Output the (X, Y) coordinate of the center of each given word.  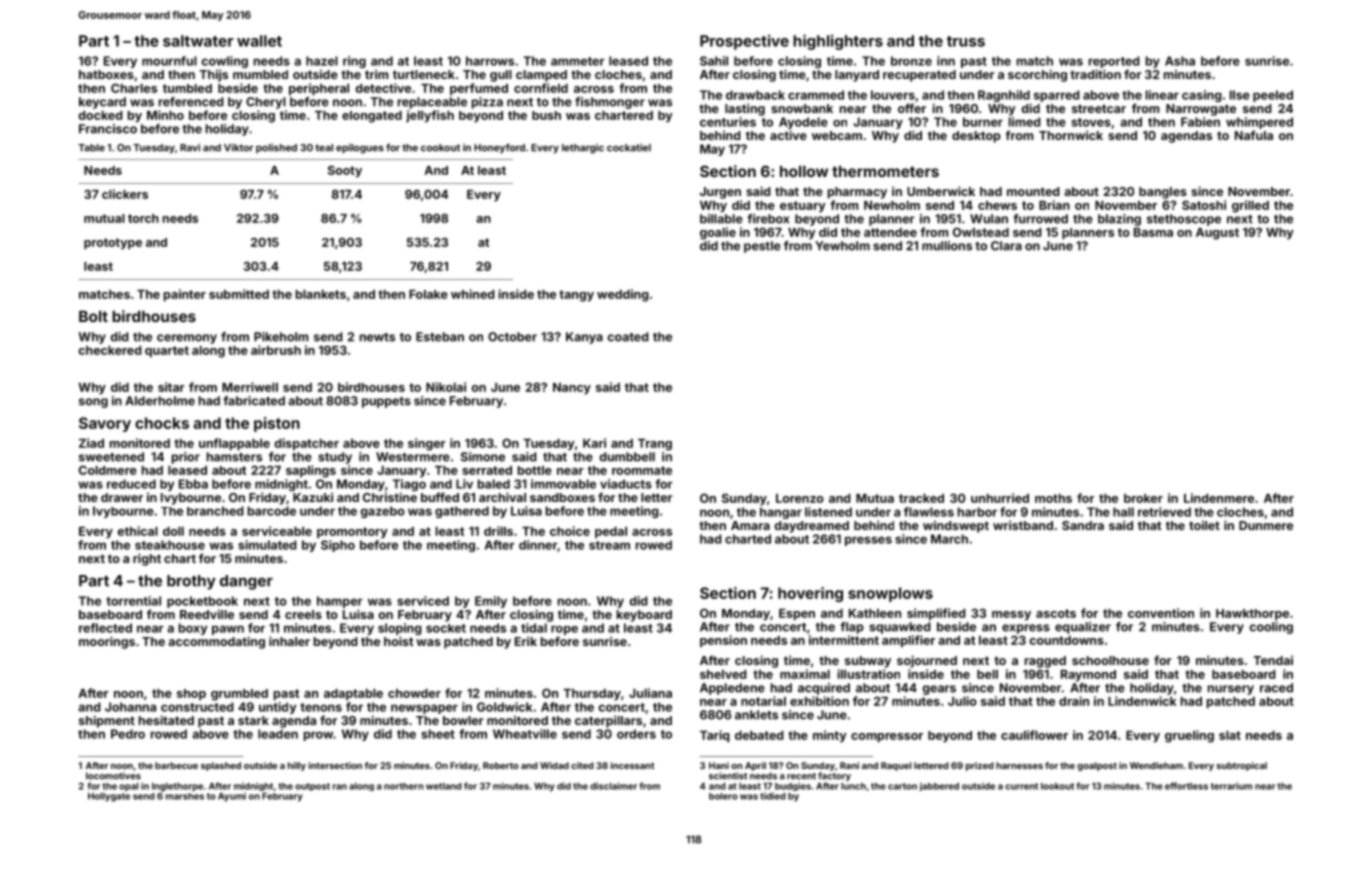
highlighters (838, 42)
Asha (1180, 61)
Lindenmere (1219, 498)
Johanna (130, 707)
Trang (655, 445)
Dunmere (1266, 525)
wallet (259, 41)
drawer (122, 497)
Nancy (572, 389)
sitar (171, 387)
